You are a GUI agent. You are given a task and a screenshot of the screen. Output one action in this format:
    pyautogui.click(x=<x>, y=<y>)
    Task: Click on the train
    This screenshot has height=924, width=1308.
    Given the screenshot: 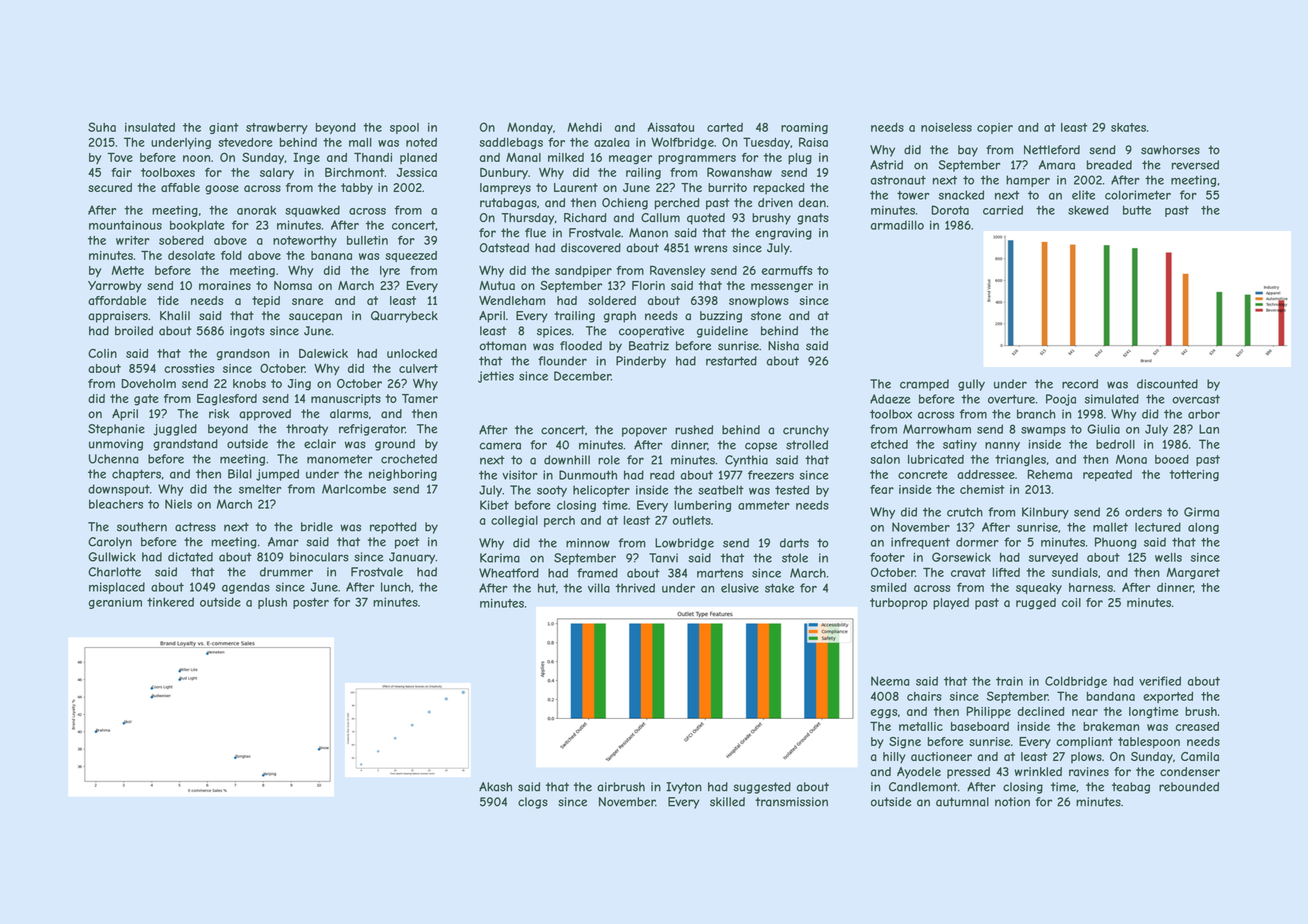 What is the action you would take?
    pyautogui.click(x=1009, y=681)
